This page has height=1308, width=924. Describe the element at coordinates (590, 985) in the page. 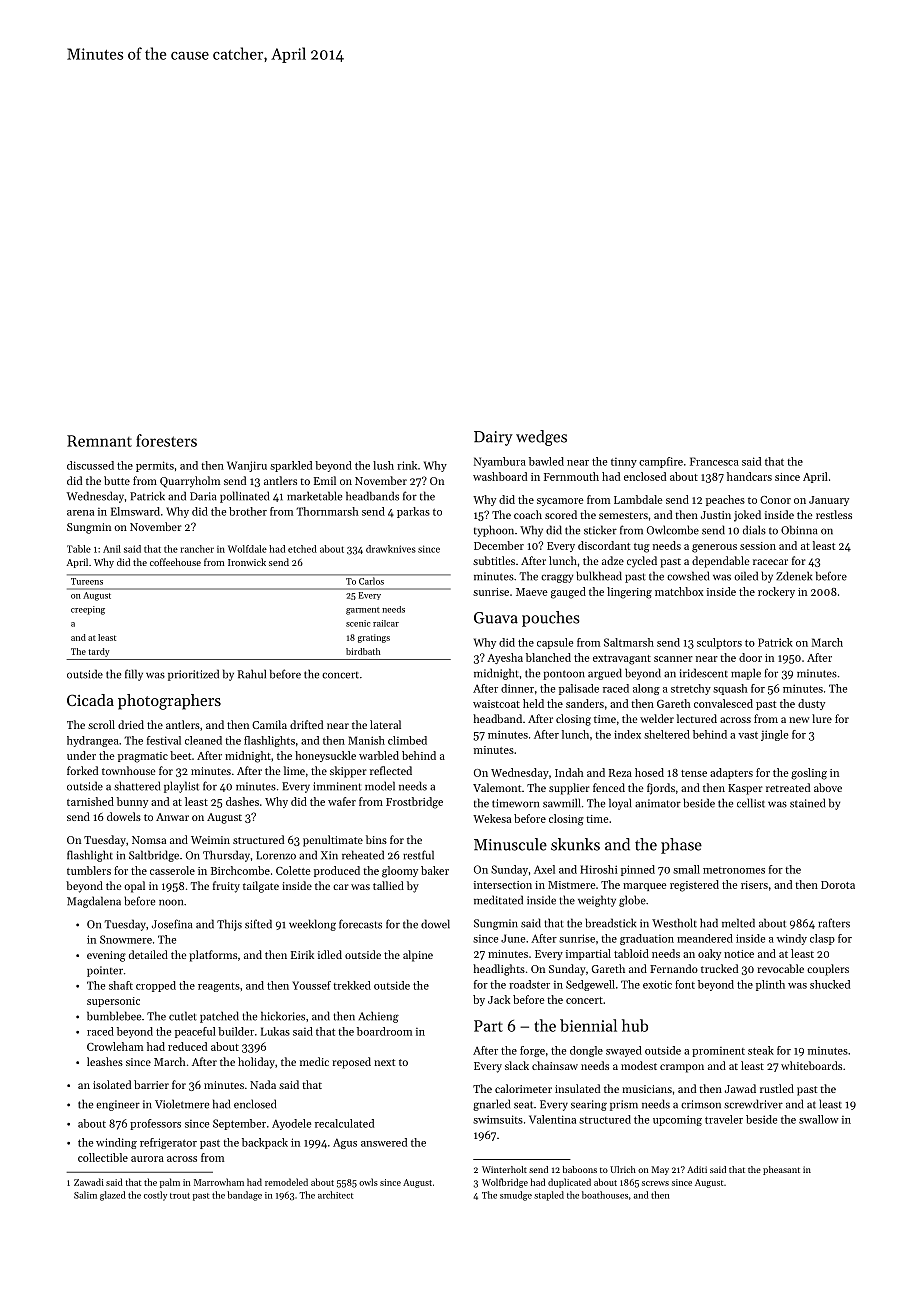

I see `Sedgewell` at that location.
